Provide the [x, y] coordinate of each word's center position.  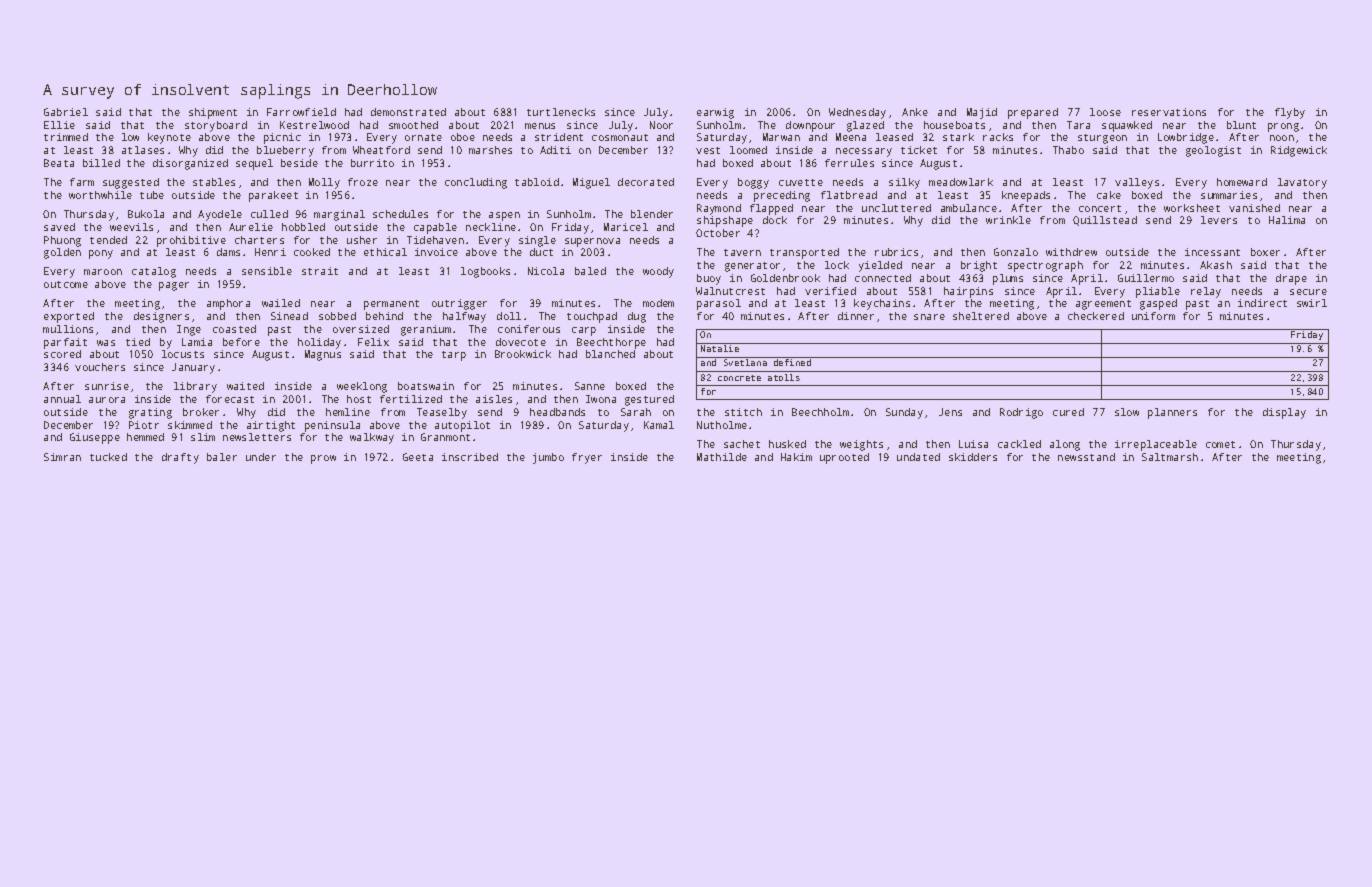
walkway [372, 438]
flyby [1290, 113]
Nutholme [722, 425]
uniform [1153, 316]
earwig [715, 113]
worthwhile [100, 195]
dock [775, 220]
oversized [361, 329]
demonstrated [408, 112]
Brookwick [523, 354]
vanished [1254, 208]
